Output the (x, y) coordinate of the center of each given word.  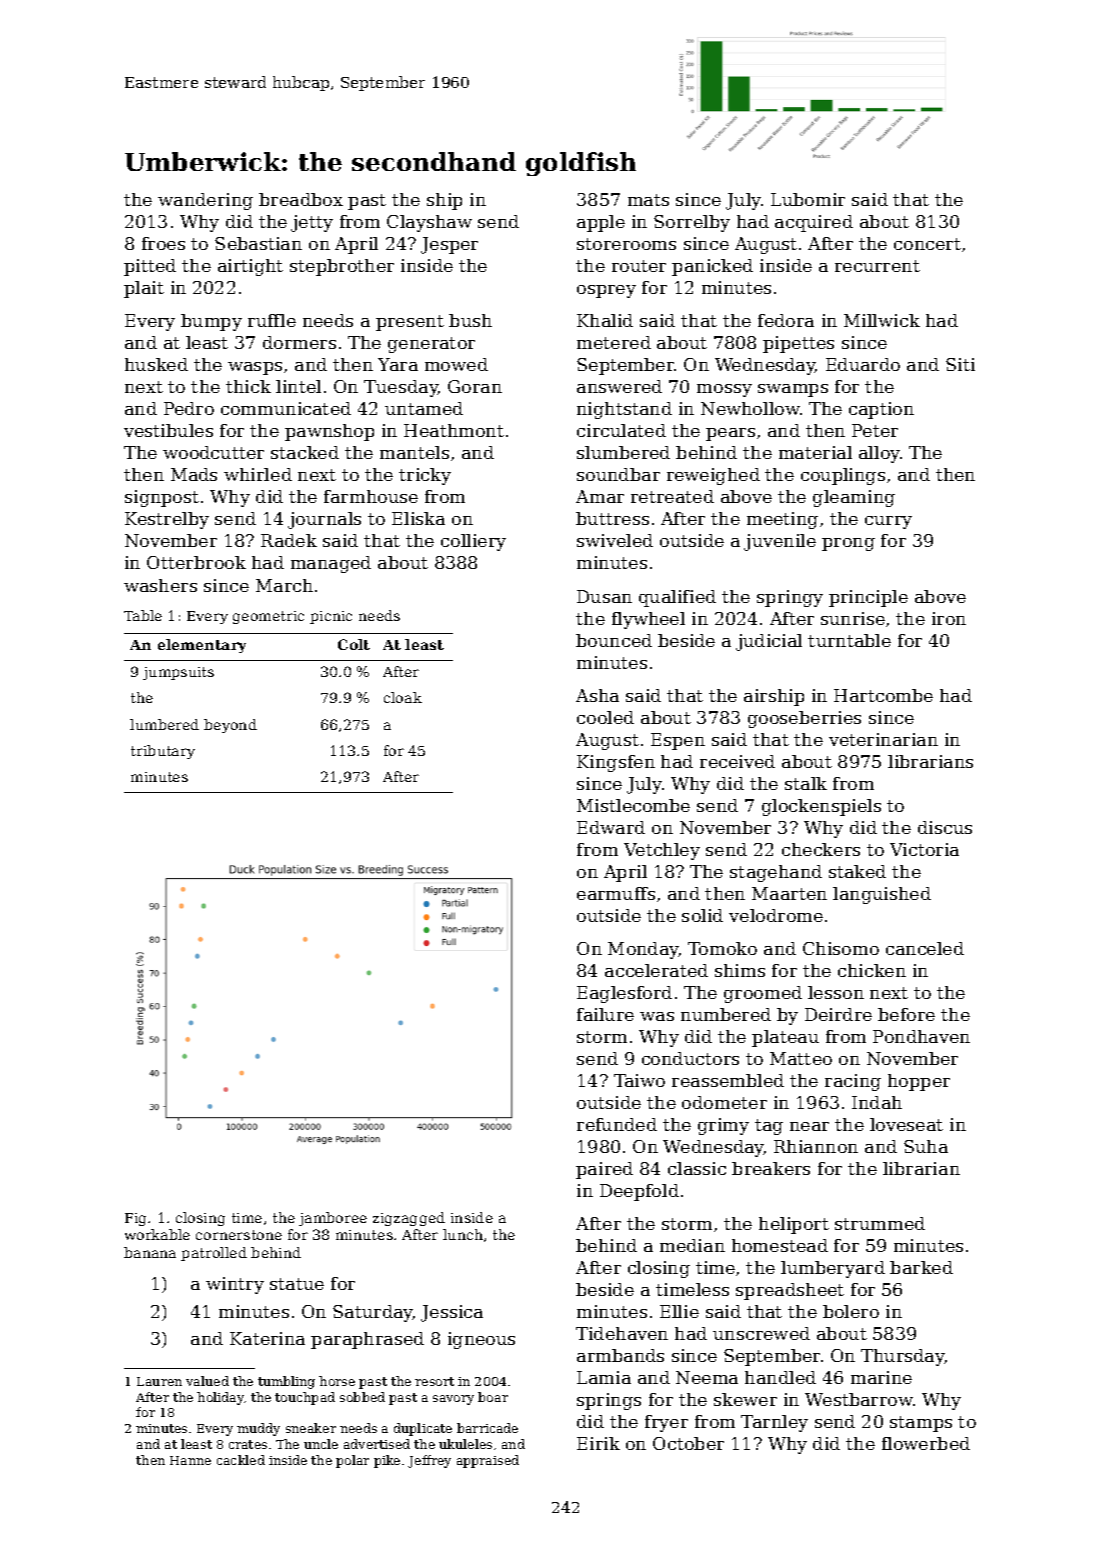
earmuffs (616, 893)
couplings (843, 476)
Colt (354, 644)
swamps (793, 390)
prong (848, 544)
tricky (425, 476)
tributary (163, 752)
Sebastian (258, 243)
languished (882, 895)
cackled (241, 1460)
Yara (398, 364)
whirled (258, 474)
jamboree (333, 1219)
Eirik (598, 1443)
